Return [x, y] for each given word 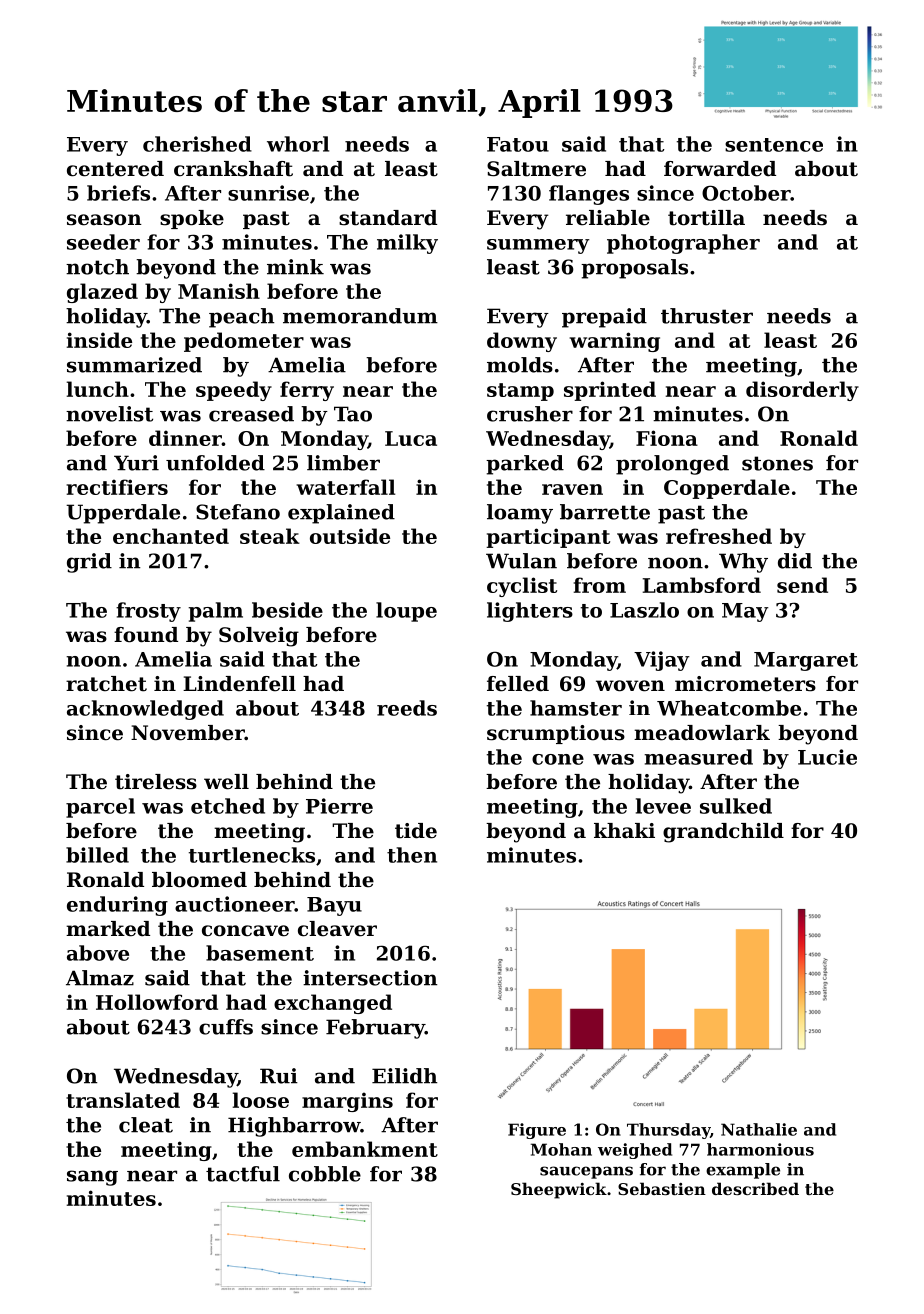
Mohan [561, 1149]
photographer [683, 244]
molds [520, 365]
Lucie [827, 757]
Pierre [339, 806]
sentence [774, 145]
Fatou [518, 144]
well [226, 782]
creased [251, 414]
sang [92, 1178]
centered [115, 169]
